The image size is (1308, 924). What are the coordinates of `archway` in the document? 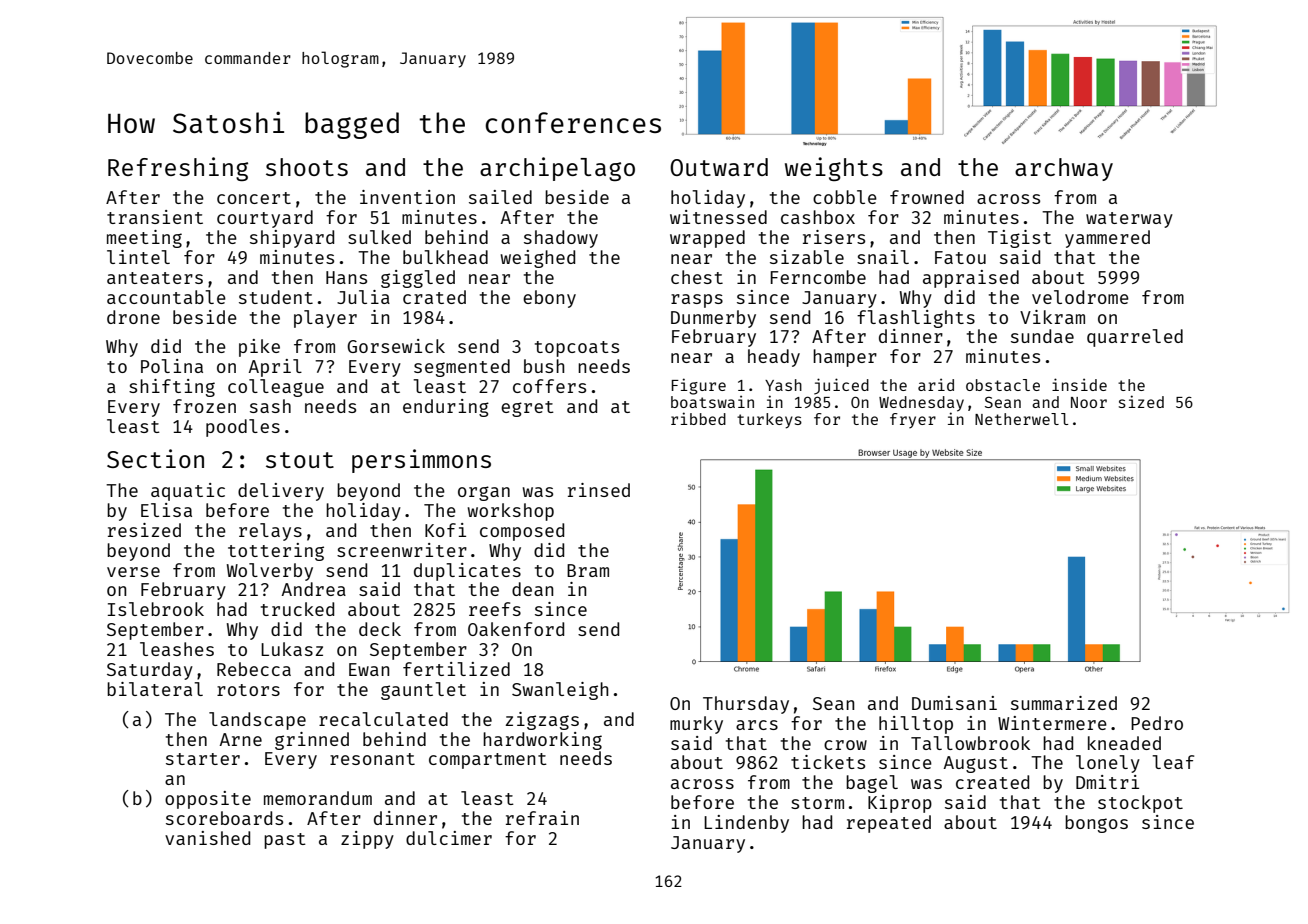 It's located at (1064, 169).
